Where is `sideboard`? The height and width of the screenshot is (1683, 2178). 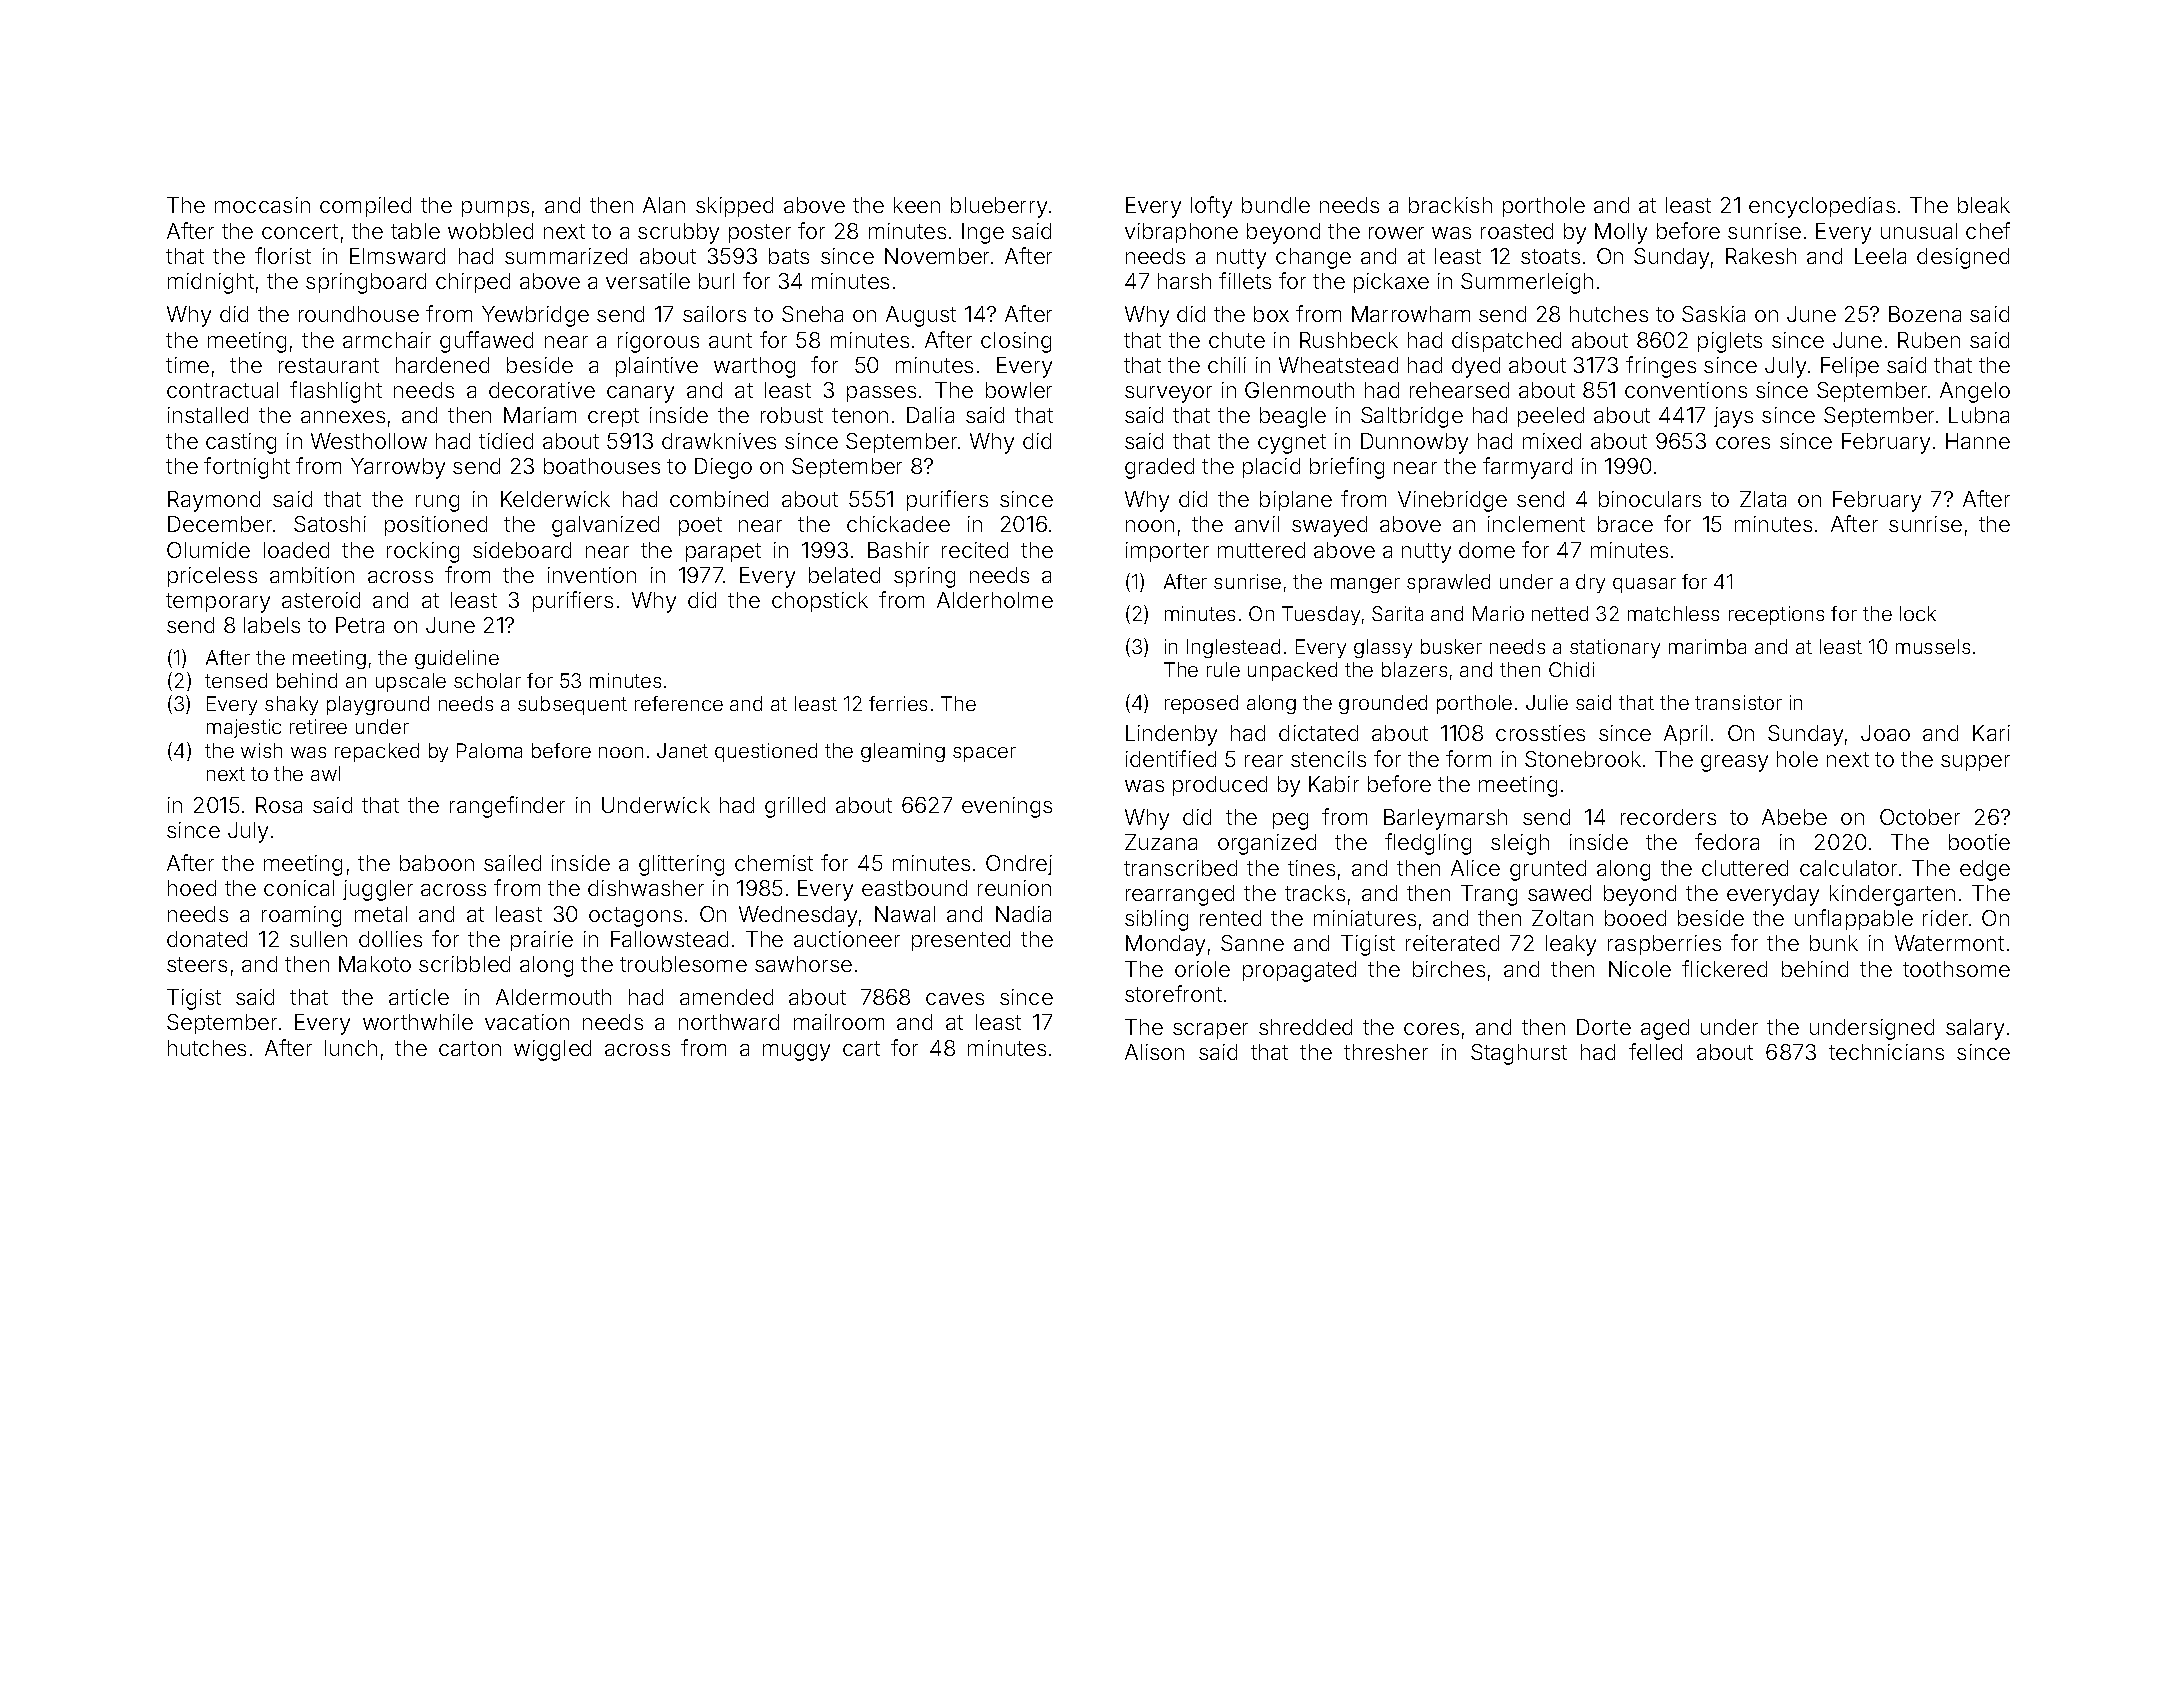
sideboard is located at coordinates (522, 550).
